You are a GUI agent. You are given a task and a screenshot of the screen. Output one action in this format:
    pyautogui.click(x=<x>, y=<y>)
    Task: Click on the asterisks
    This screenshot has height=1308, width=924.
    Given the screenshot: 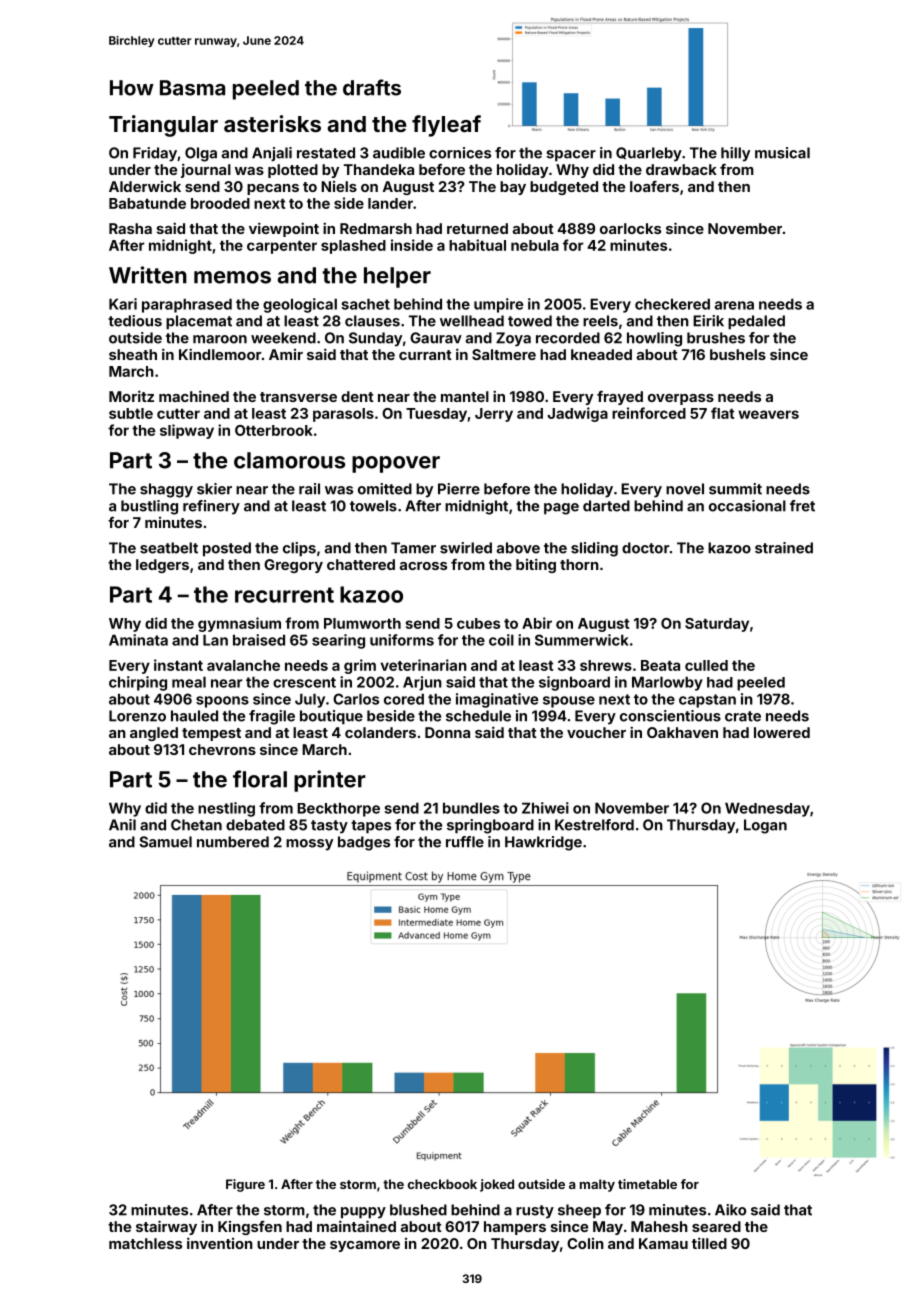 What is the action you would take?
    pyautogui.click(x=272, y=123)
